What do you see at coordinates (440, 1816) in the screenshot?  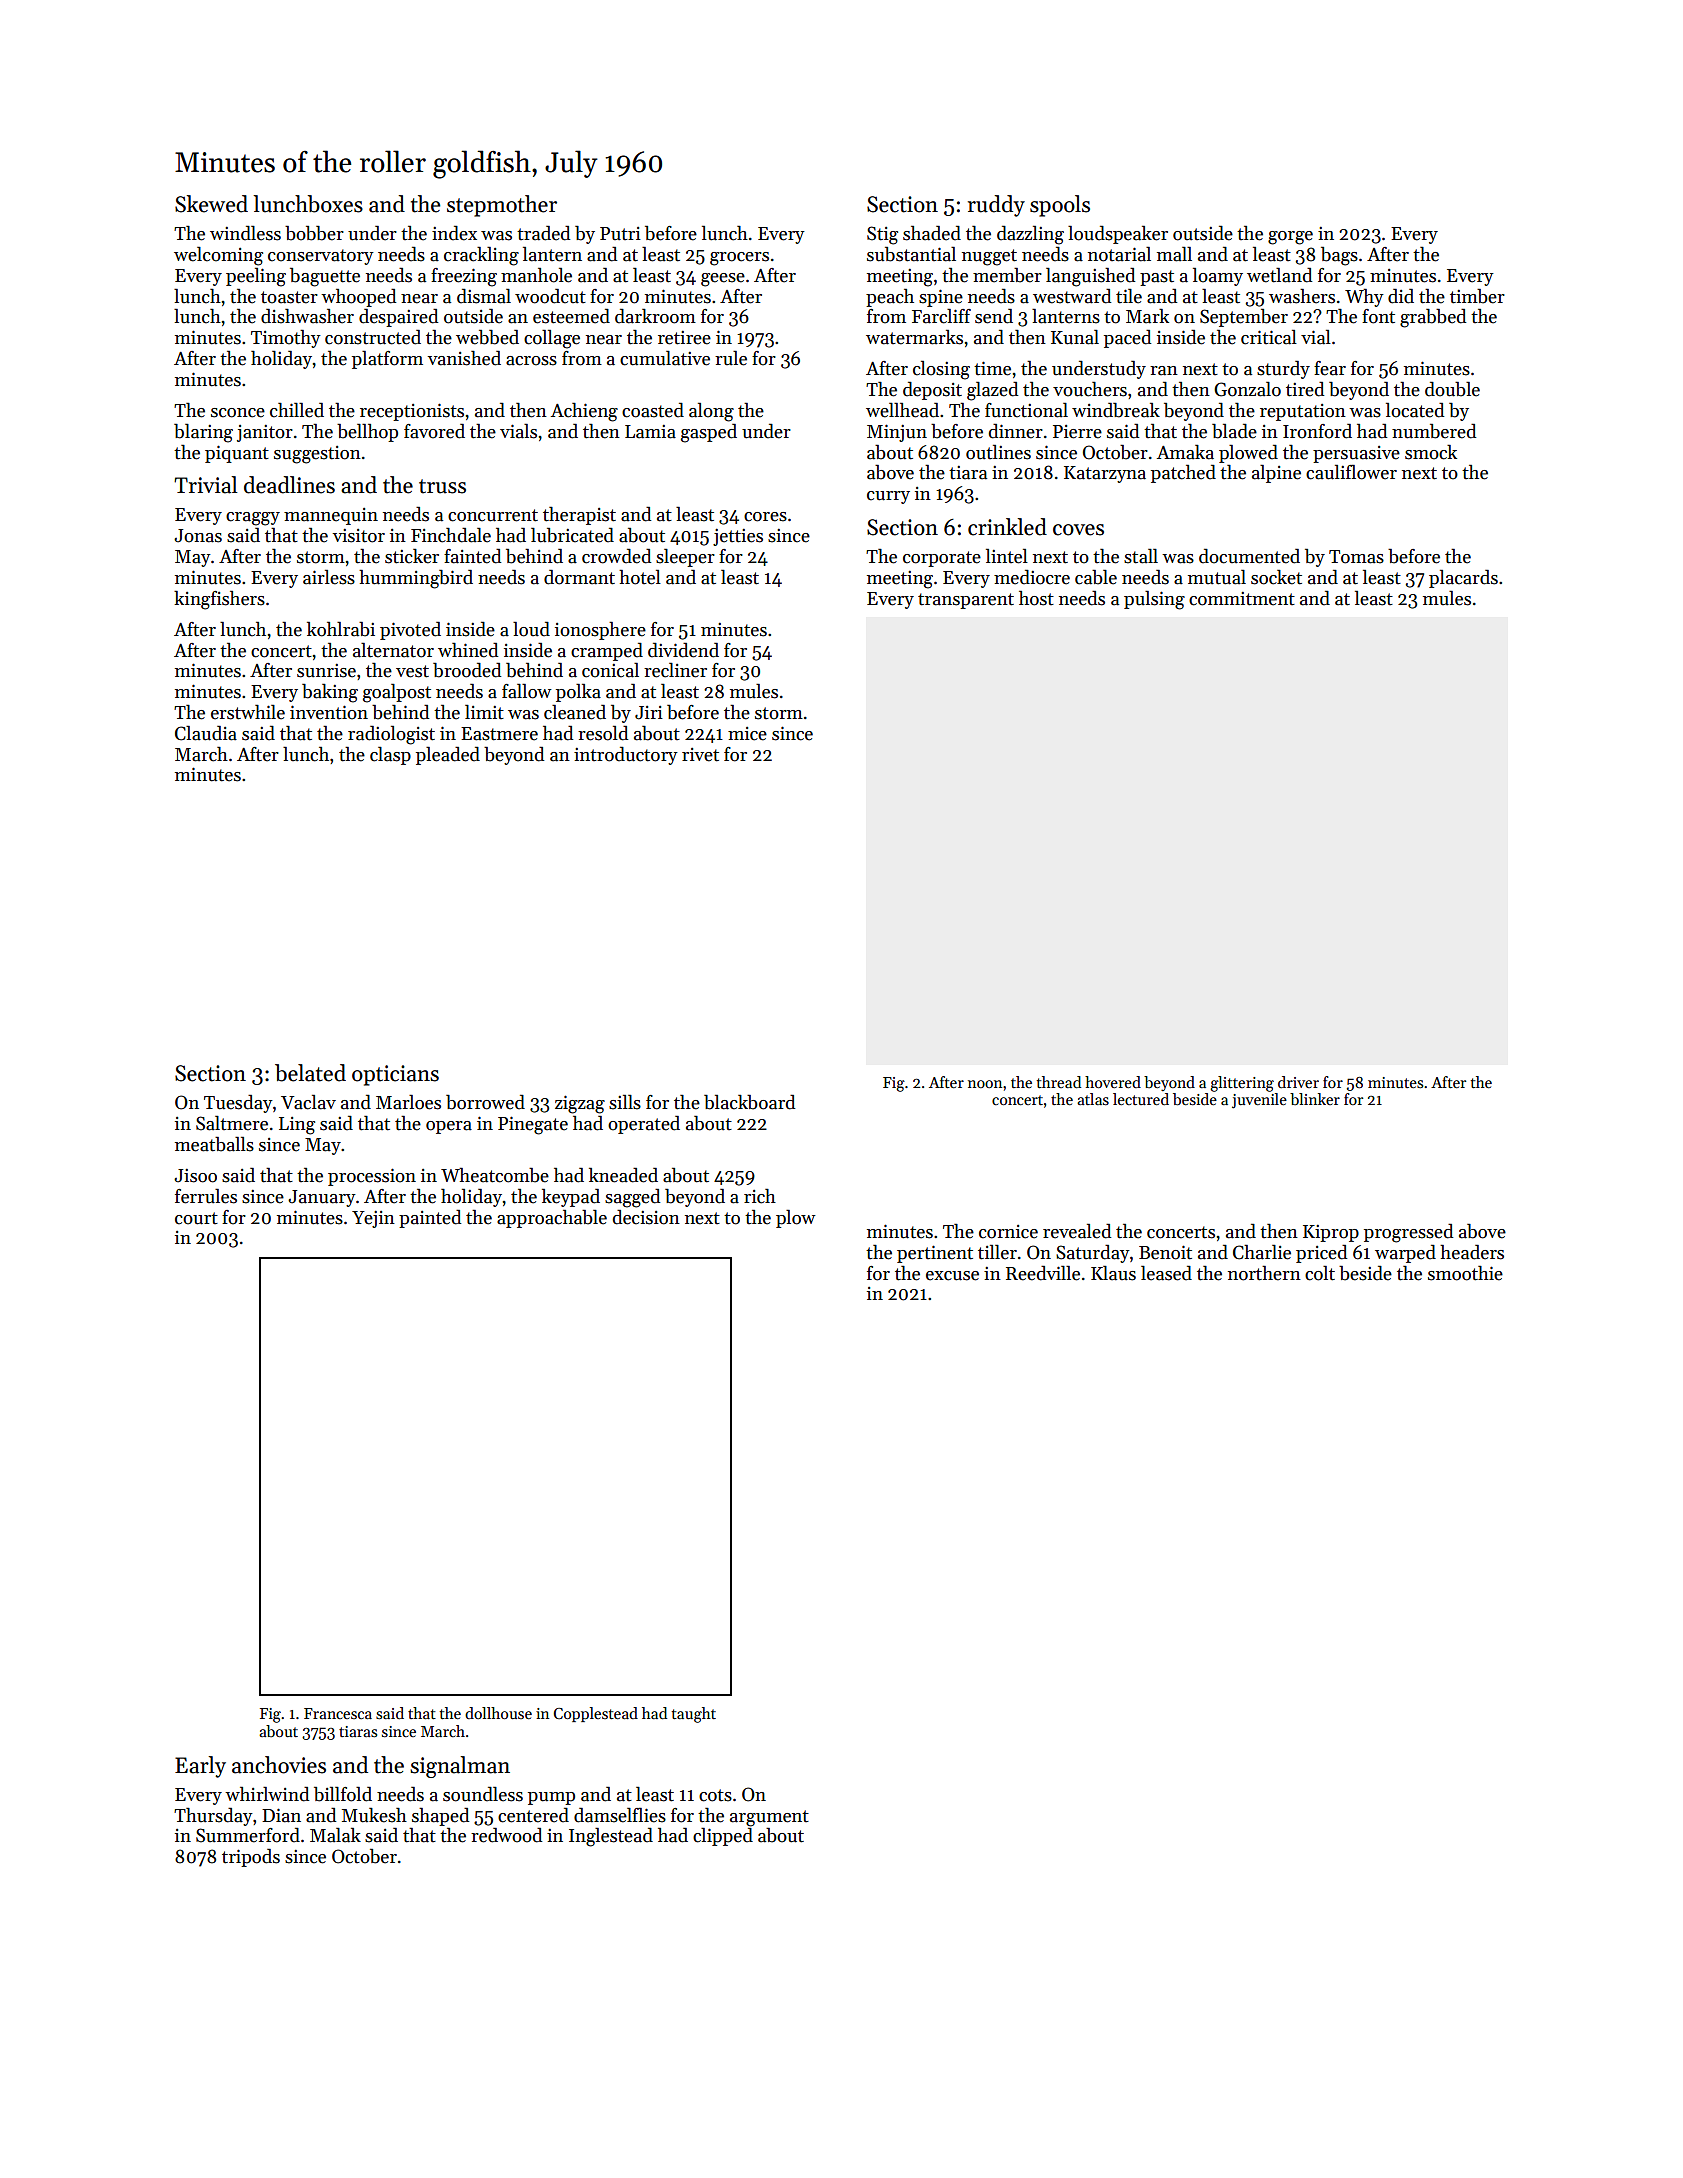 I see `shaped` at bounding box center [440, 1816].
